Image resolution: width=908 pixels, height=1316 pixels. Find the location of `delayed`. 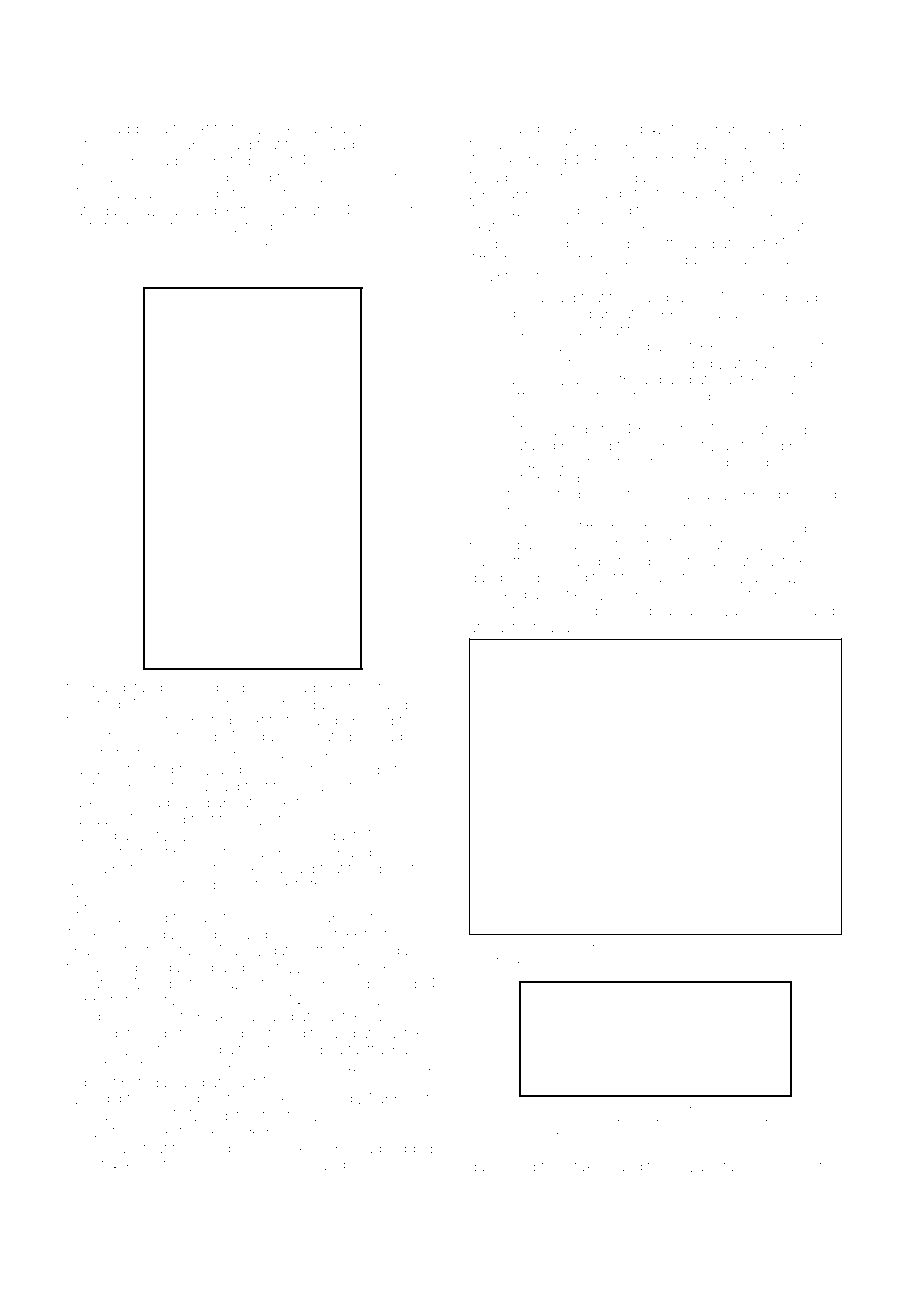

delayed is located at coordinates (806, 949).
